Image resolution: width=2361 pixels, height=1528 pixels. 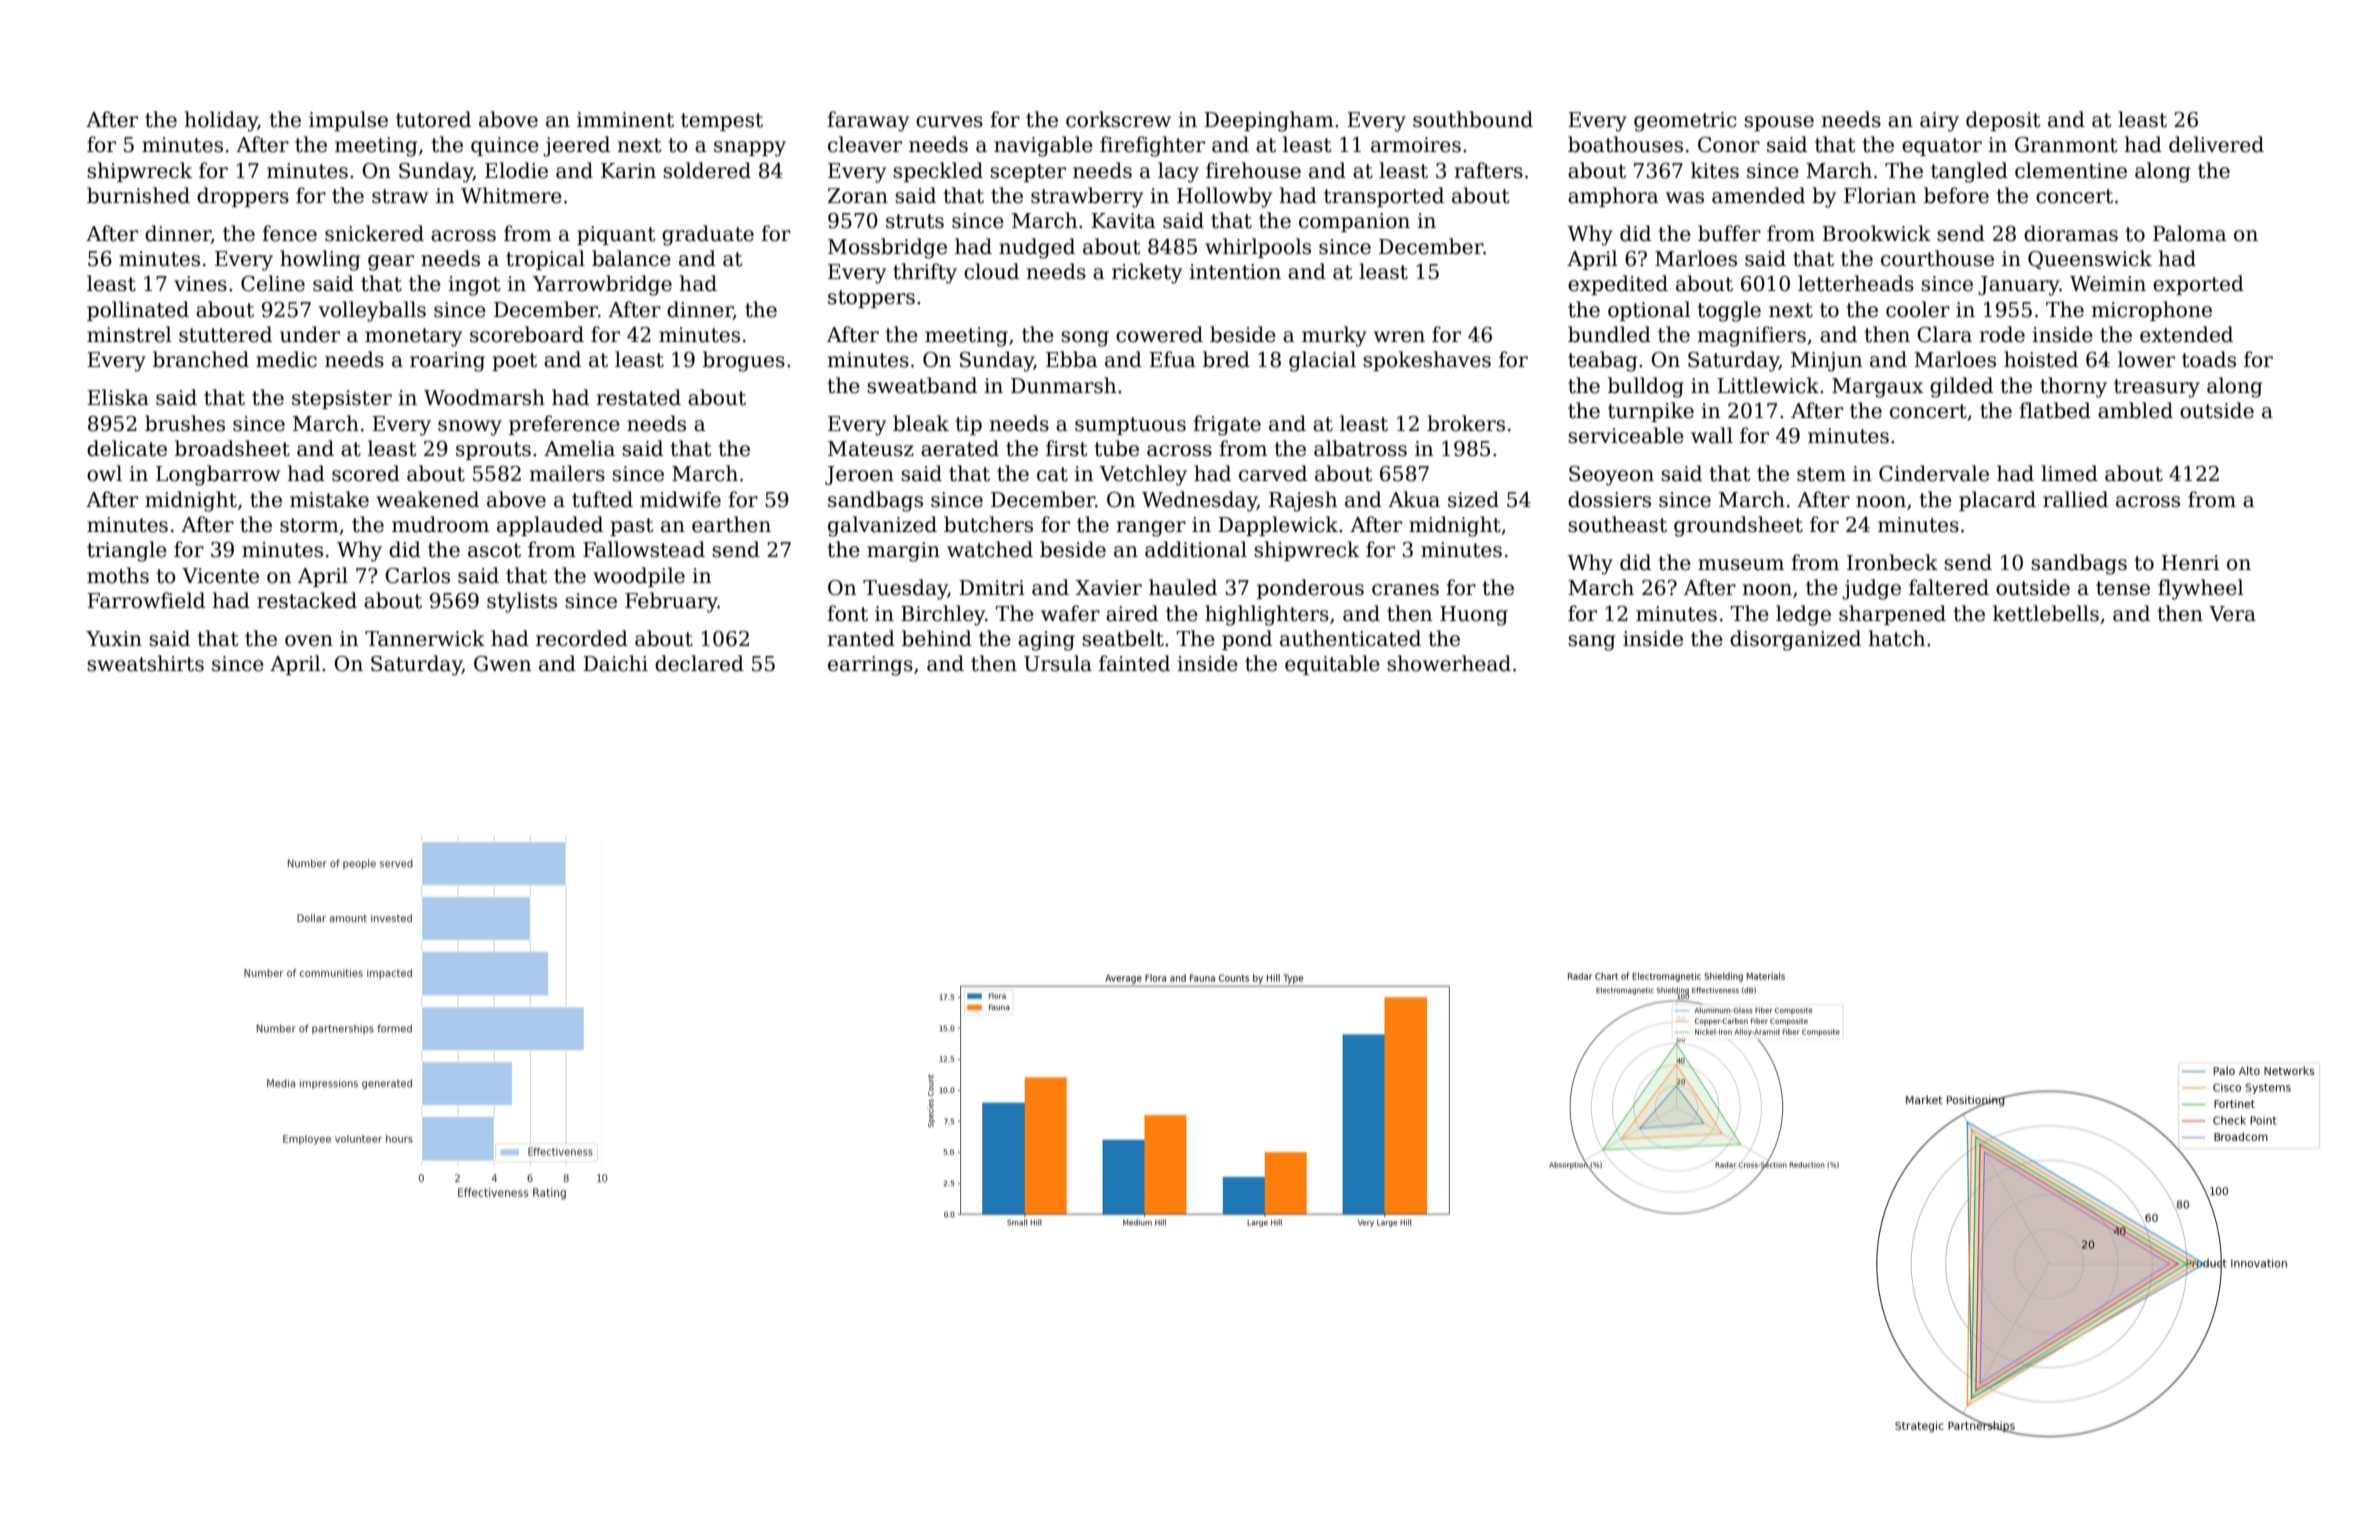 I want to click on Weimin, so click(x=2108, y=284).
